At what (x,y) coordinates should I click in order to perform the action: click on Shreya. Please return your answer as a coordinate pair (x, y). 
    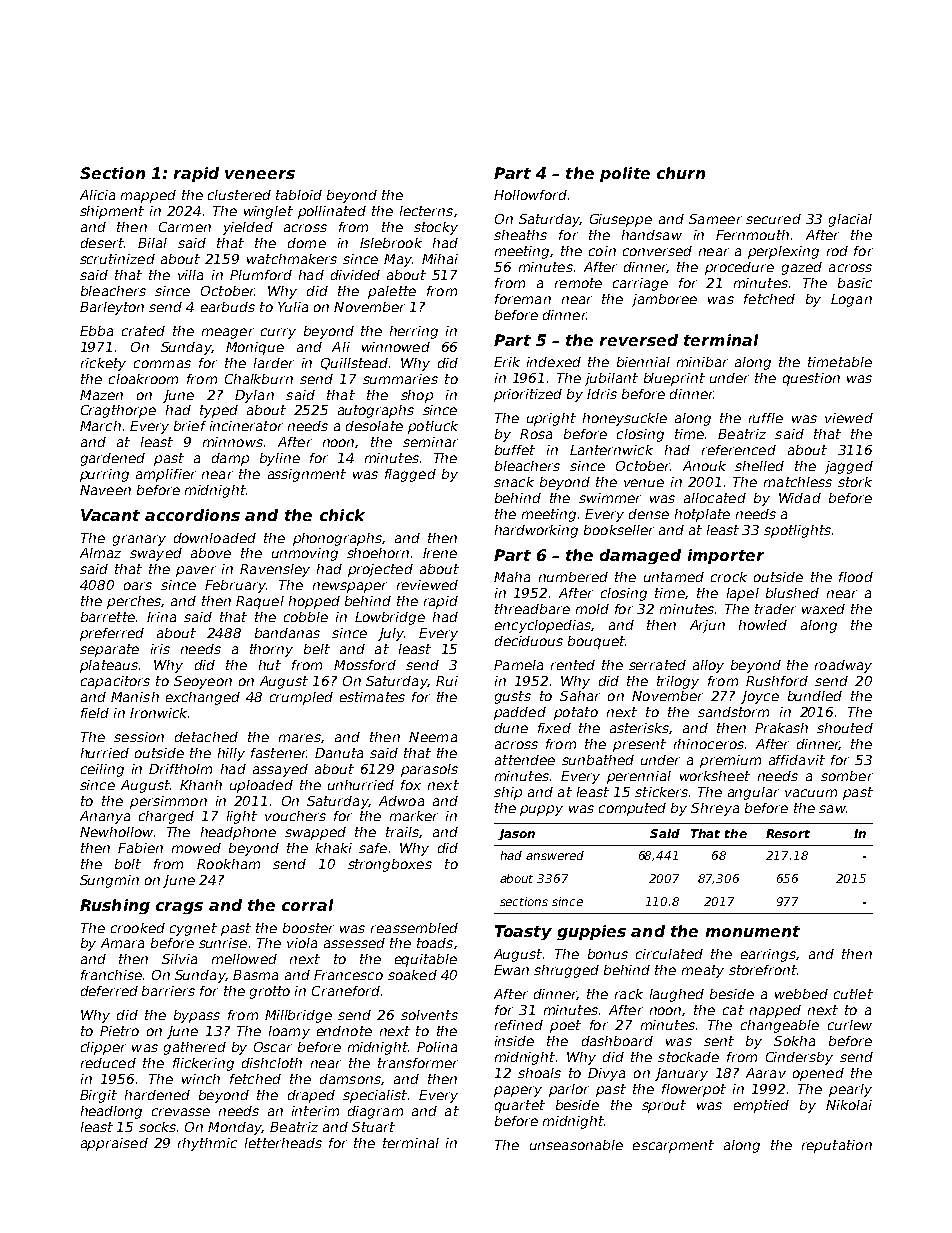
    Looking at the image, I should click on (715, 809).
